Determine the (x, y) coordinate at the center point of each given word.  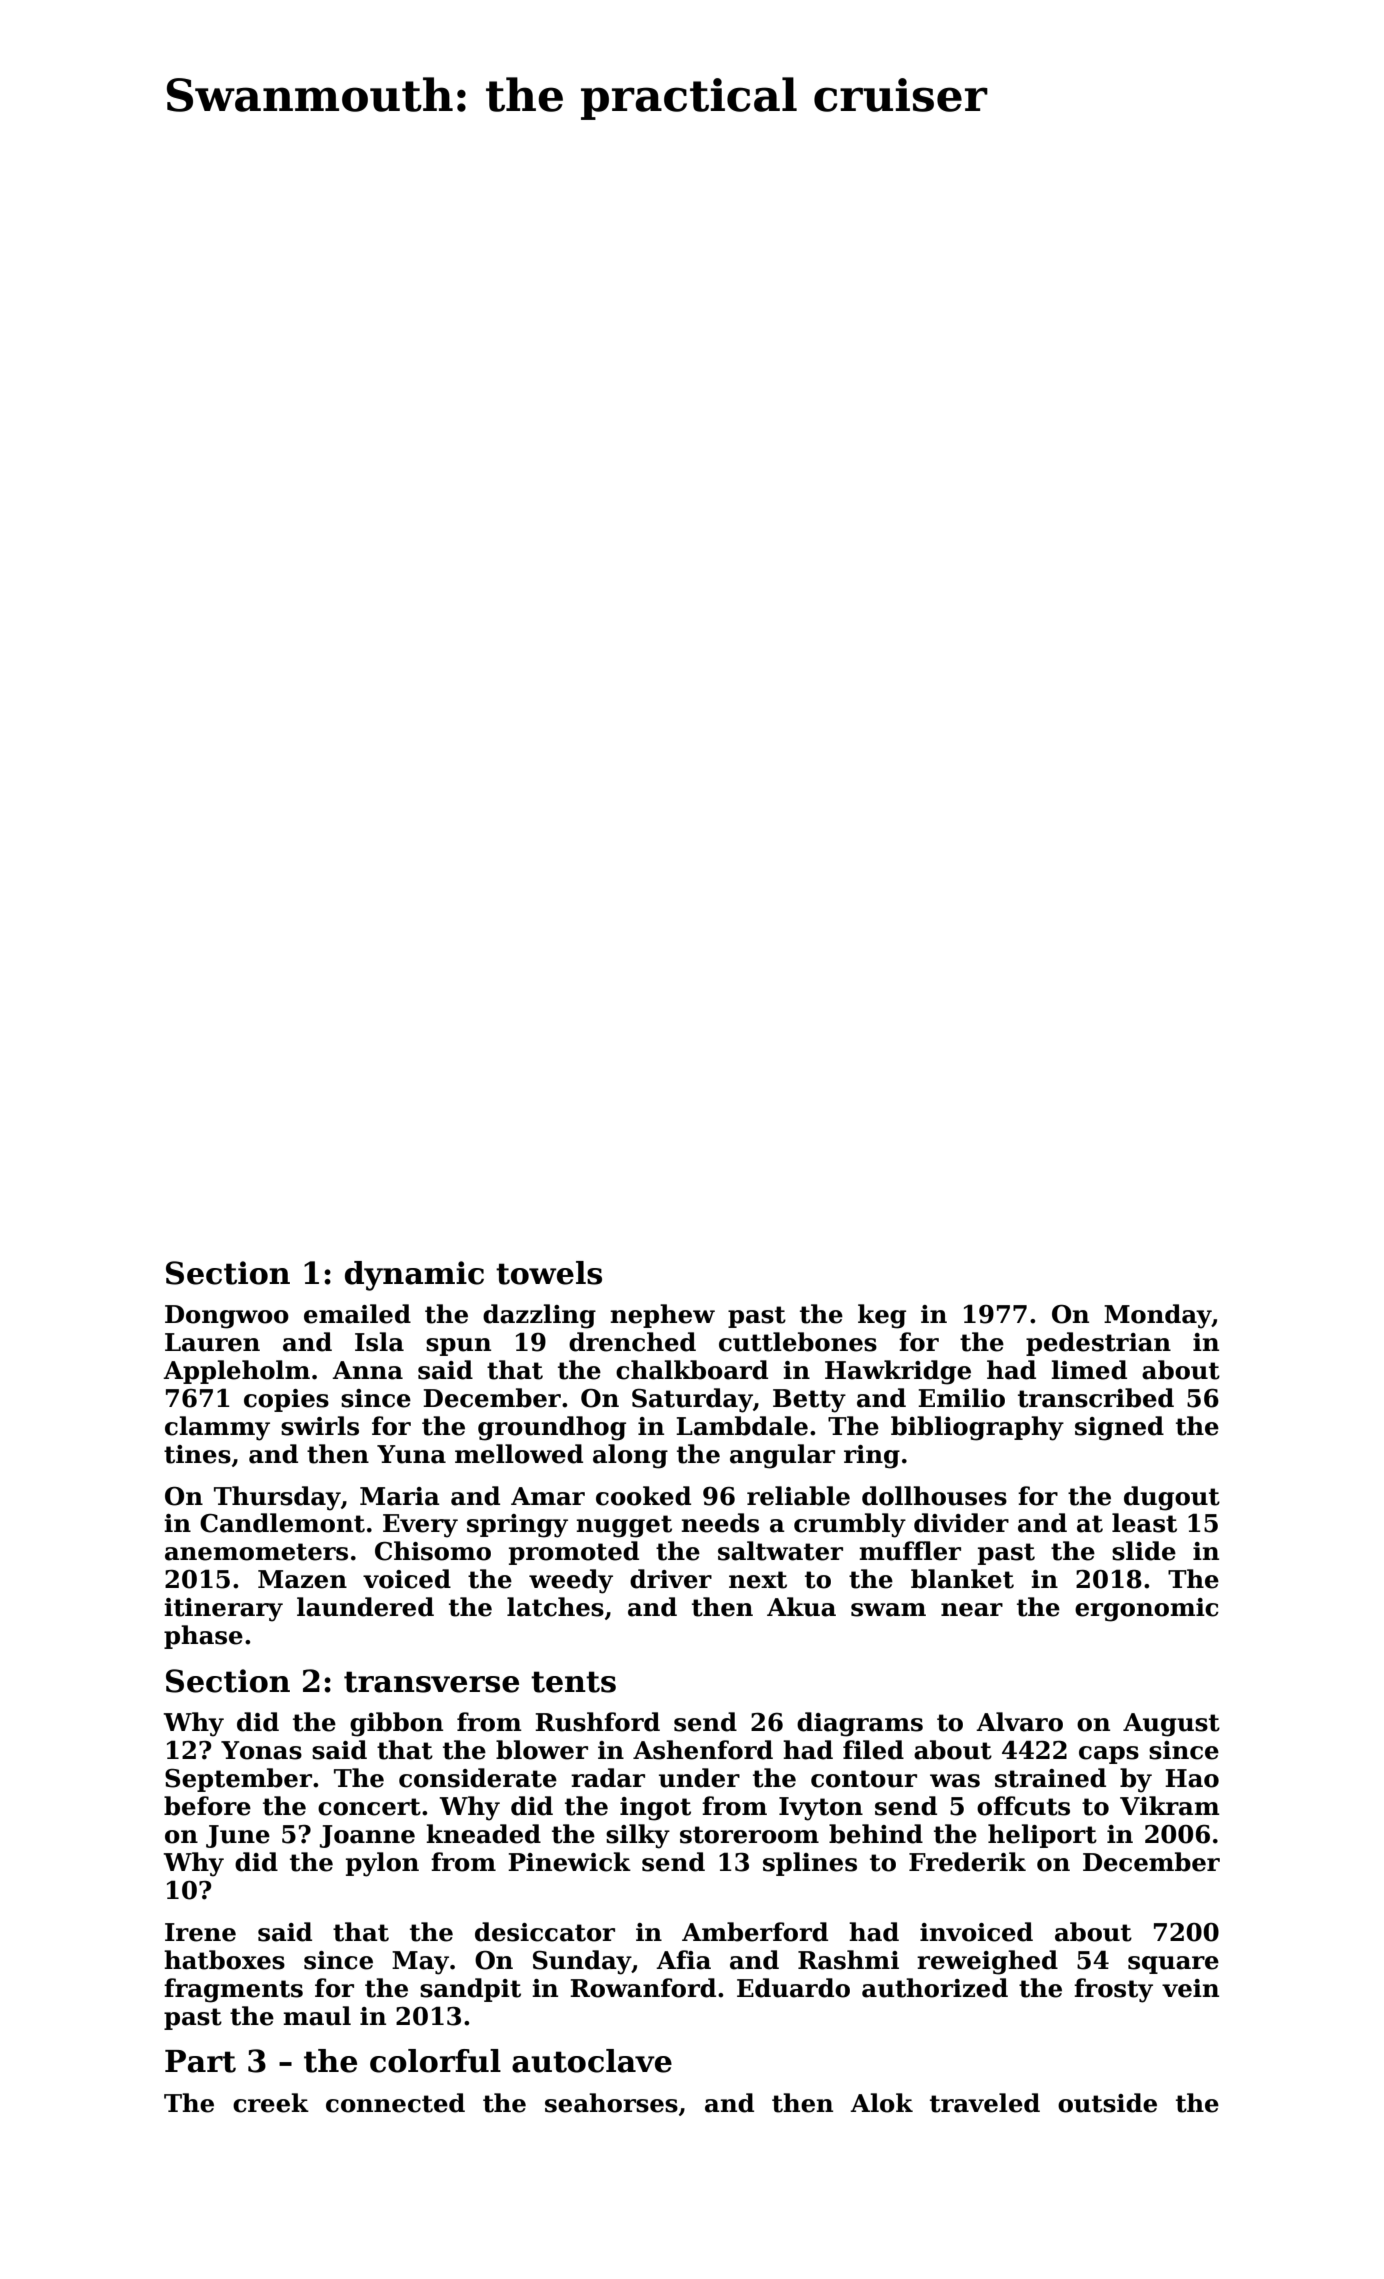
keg (882, 1316)
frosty (1113, 1990)
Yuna (411, 1454)
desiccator (545, 1932)
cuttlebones (798, 1342)
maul (317, 2016)
